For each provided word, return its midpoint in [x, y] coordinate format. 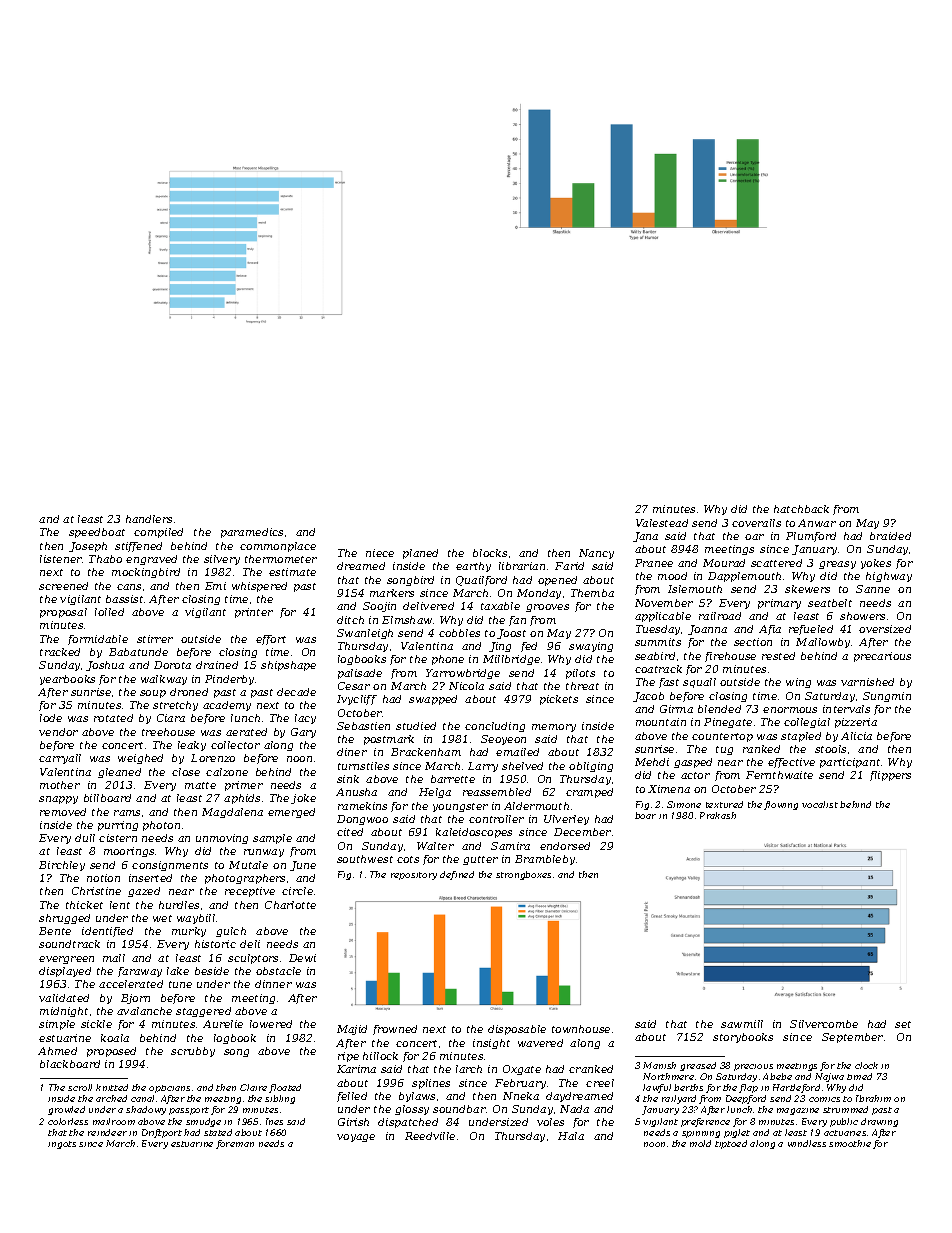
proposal [63, 613]
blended [719, 709]
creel [600, 1083]
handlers [149, 519]
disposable [517, 1030]
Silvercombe [824, 1024]
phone [448, 660]
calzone [227, 772]
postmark [389, 740]
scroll [80, 1087]
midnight [64, 1012]
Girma [676, 709]
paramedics [252, 533]
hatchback [801, 509]
